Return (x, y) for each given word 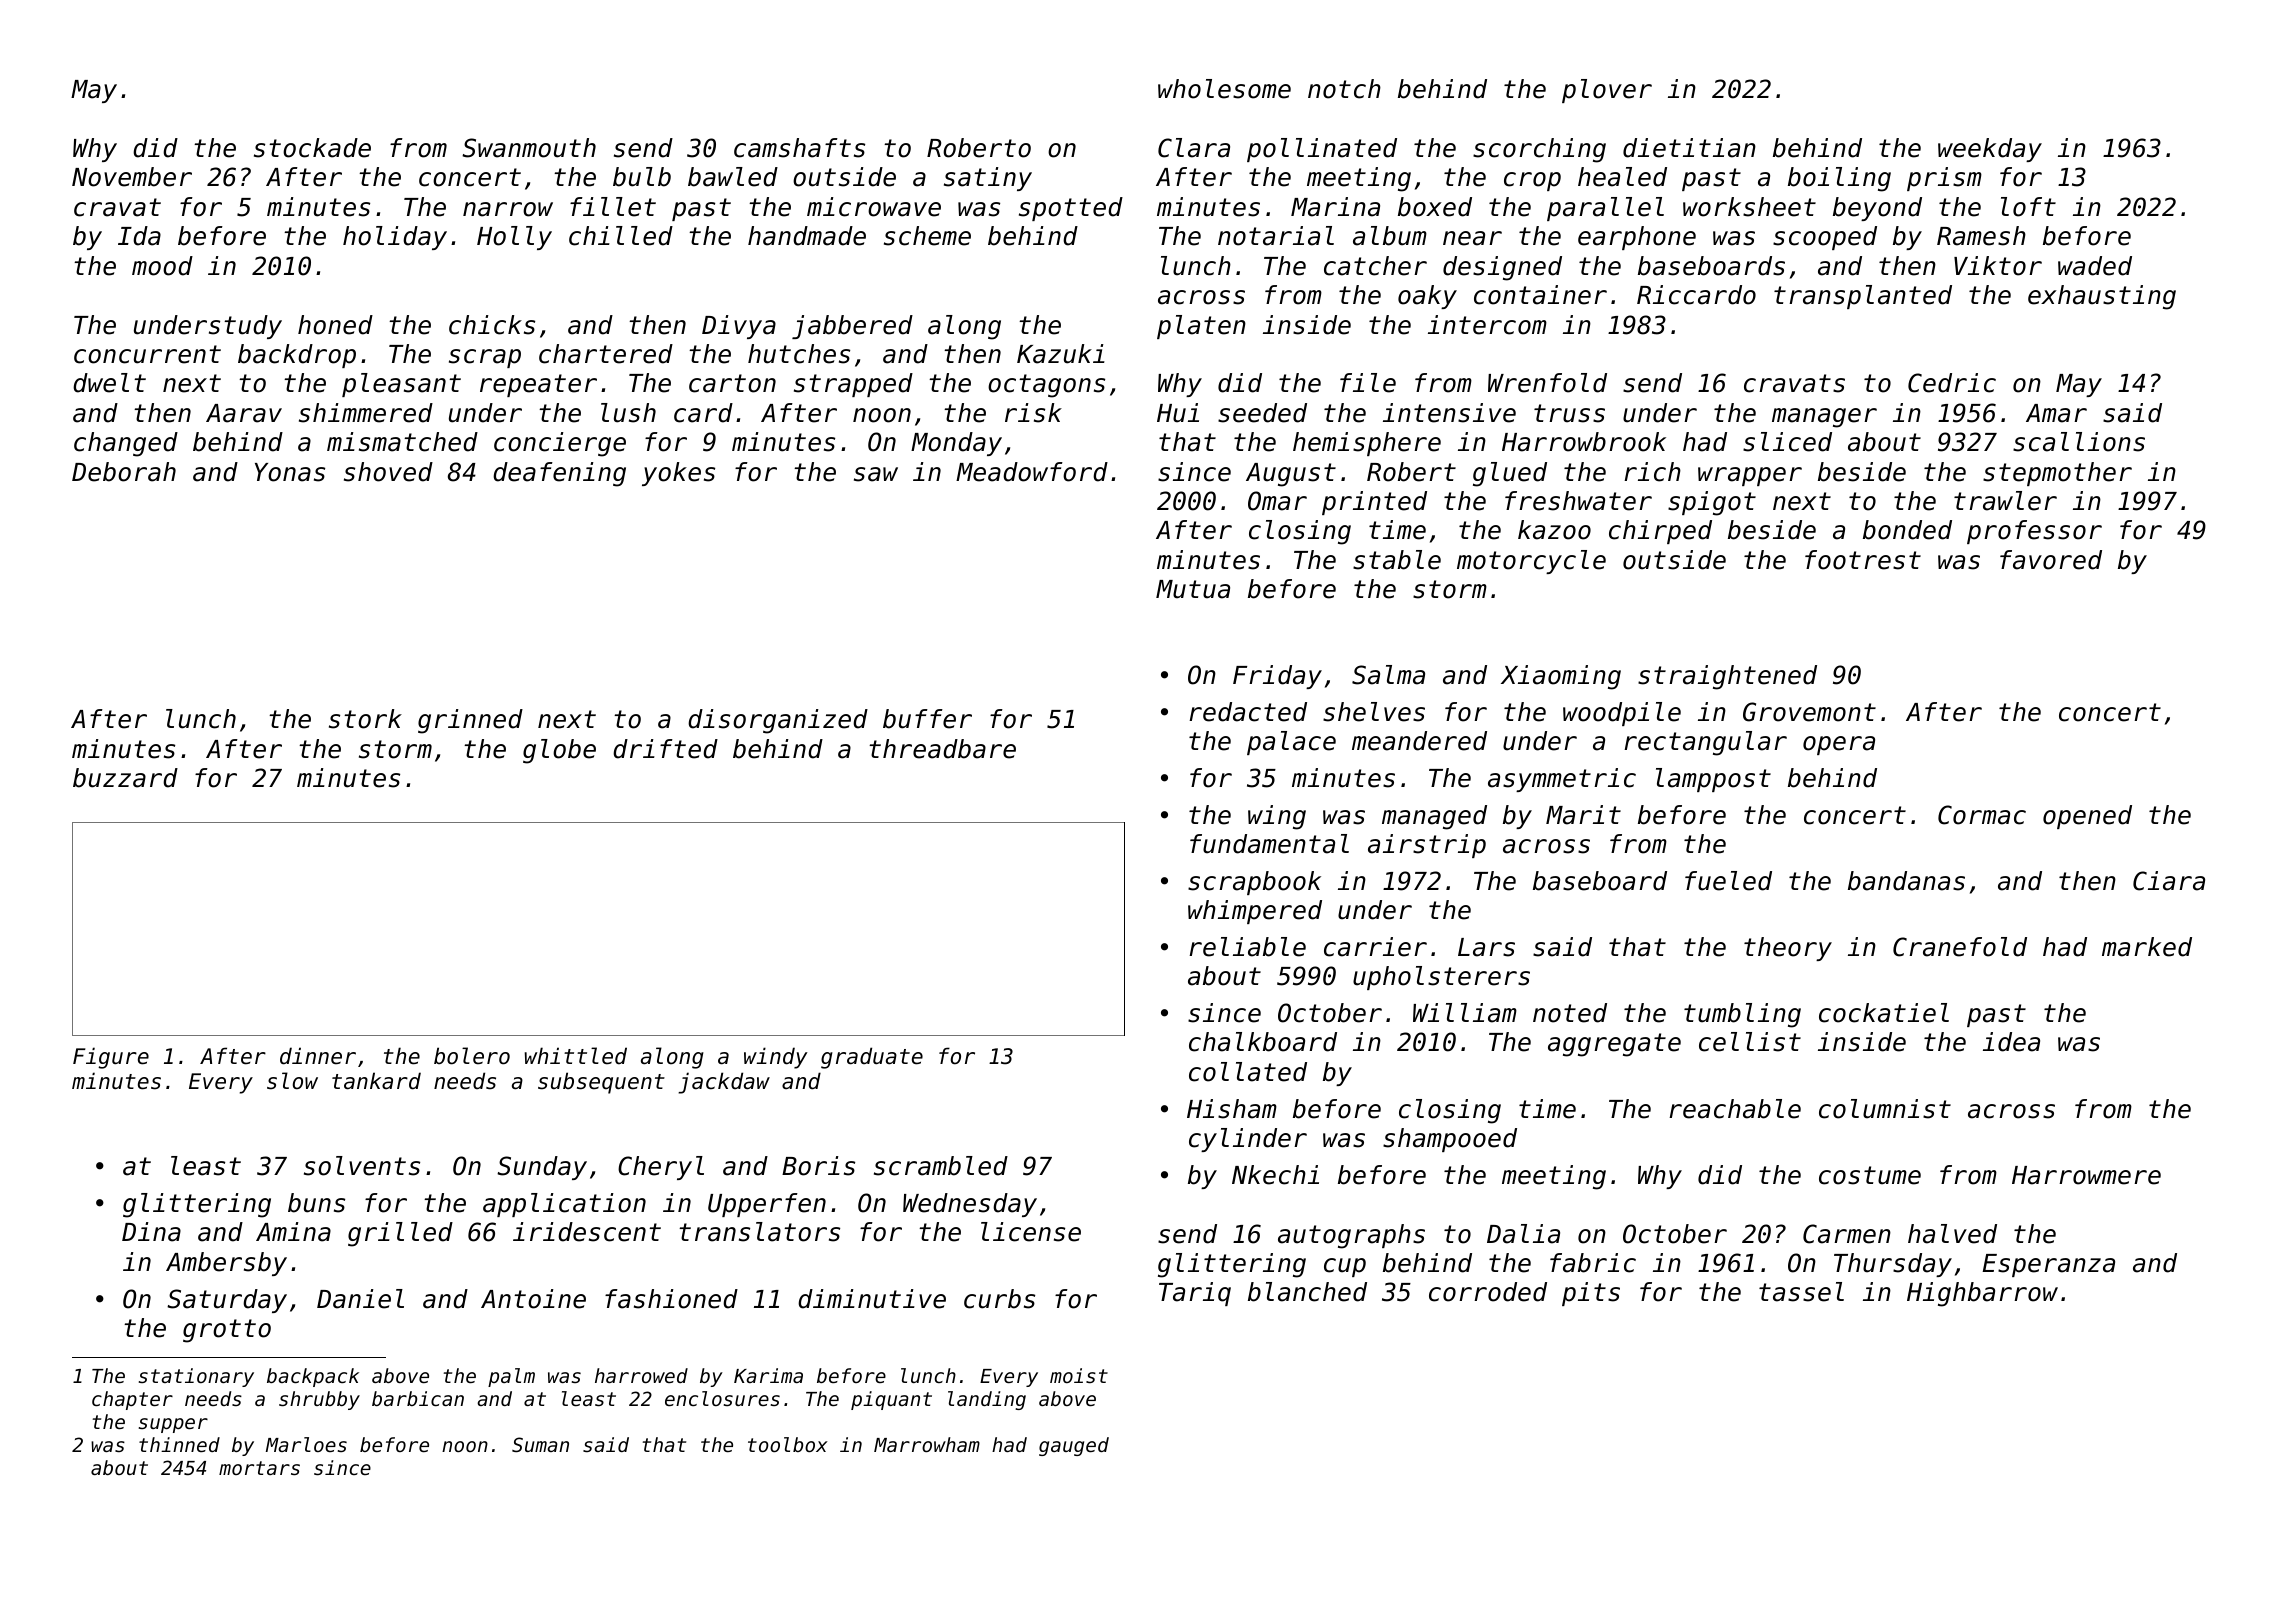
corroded (1488, 1292)
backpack (313, 1377)
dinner (318, 1056)
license (1031, 1232)
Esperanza (2048, 1265)
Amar (2056, 413)
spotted (1071, 209)
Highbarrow (1982, 1294)
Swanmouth (529, 148)
